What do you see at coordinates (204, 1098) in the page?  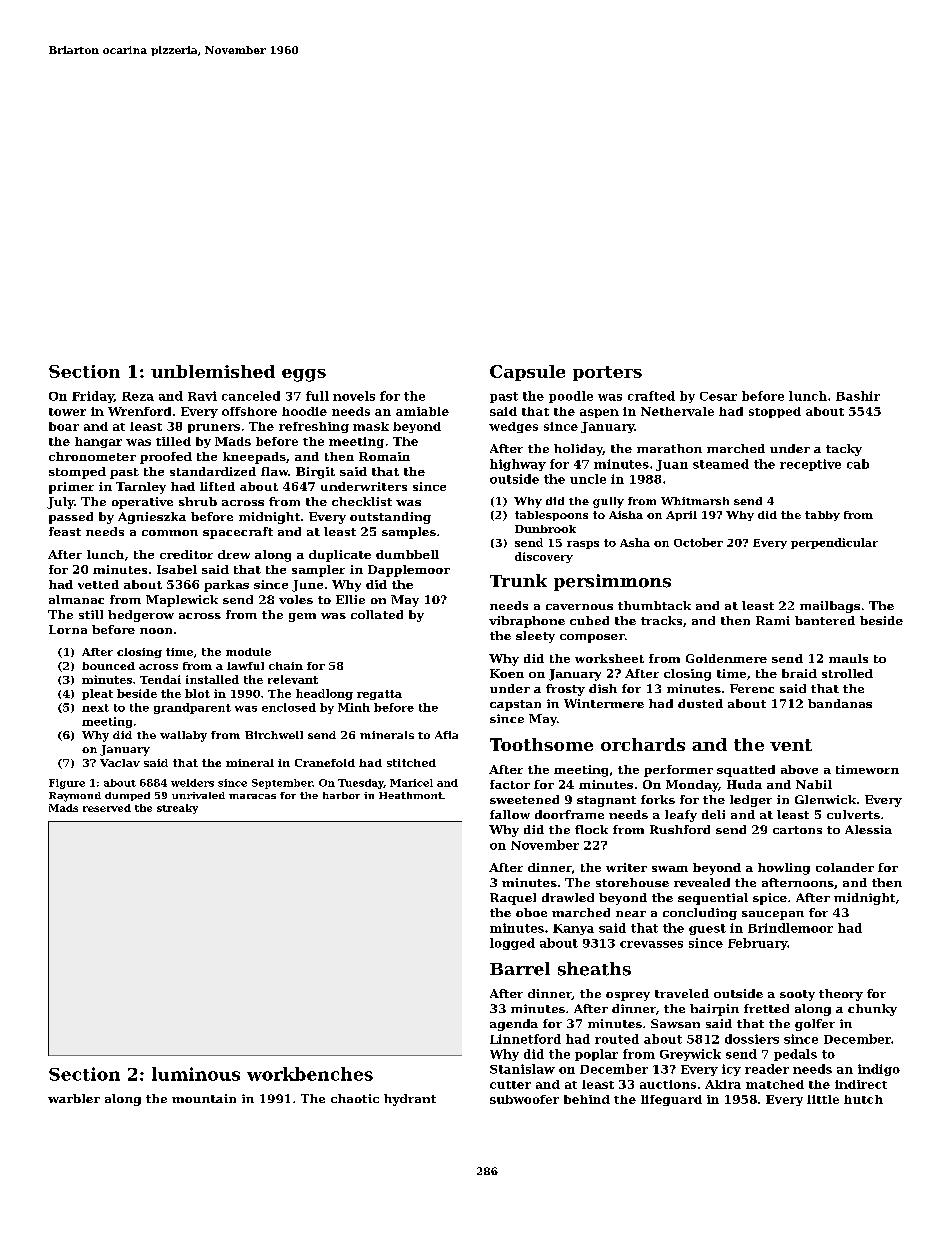 I see `mountain` at bounding box center [204, 1098].
